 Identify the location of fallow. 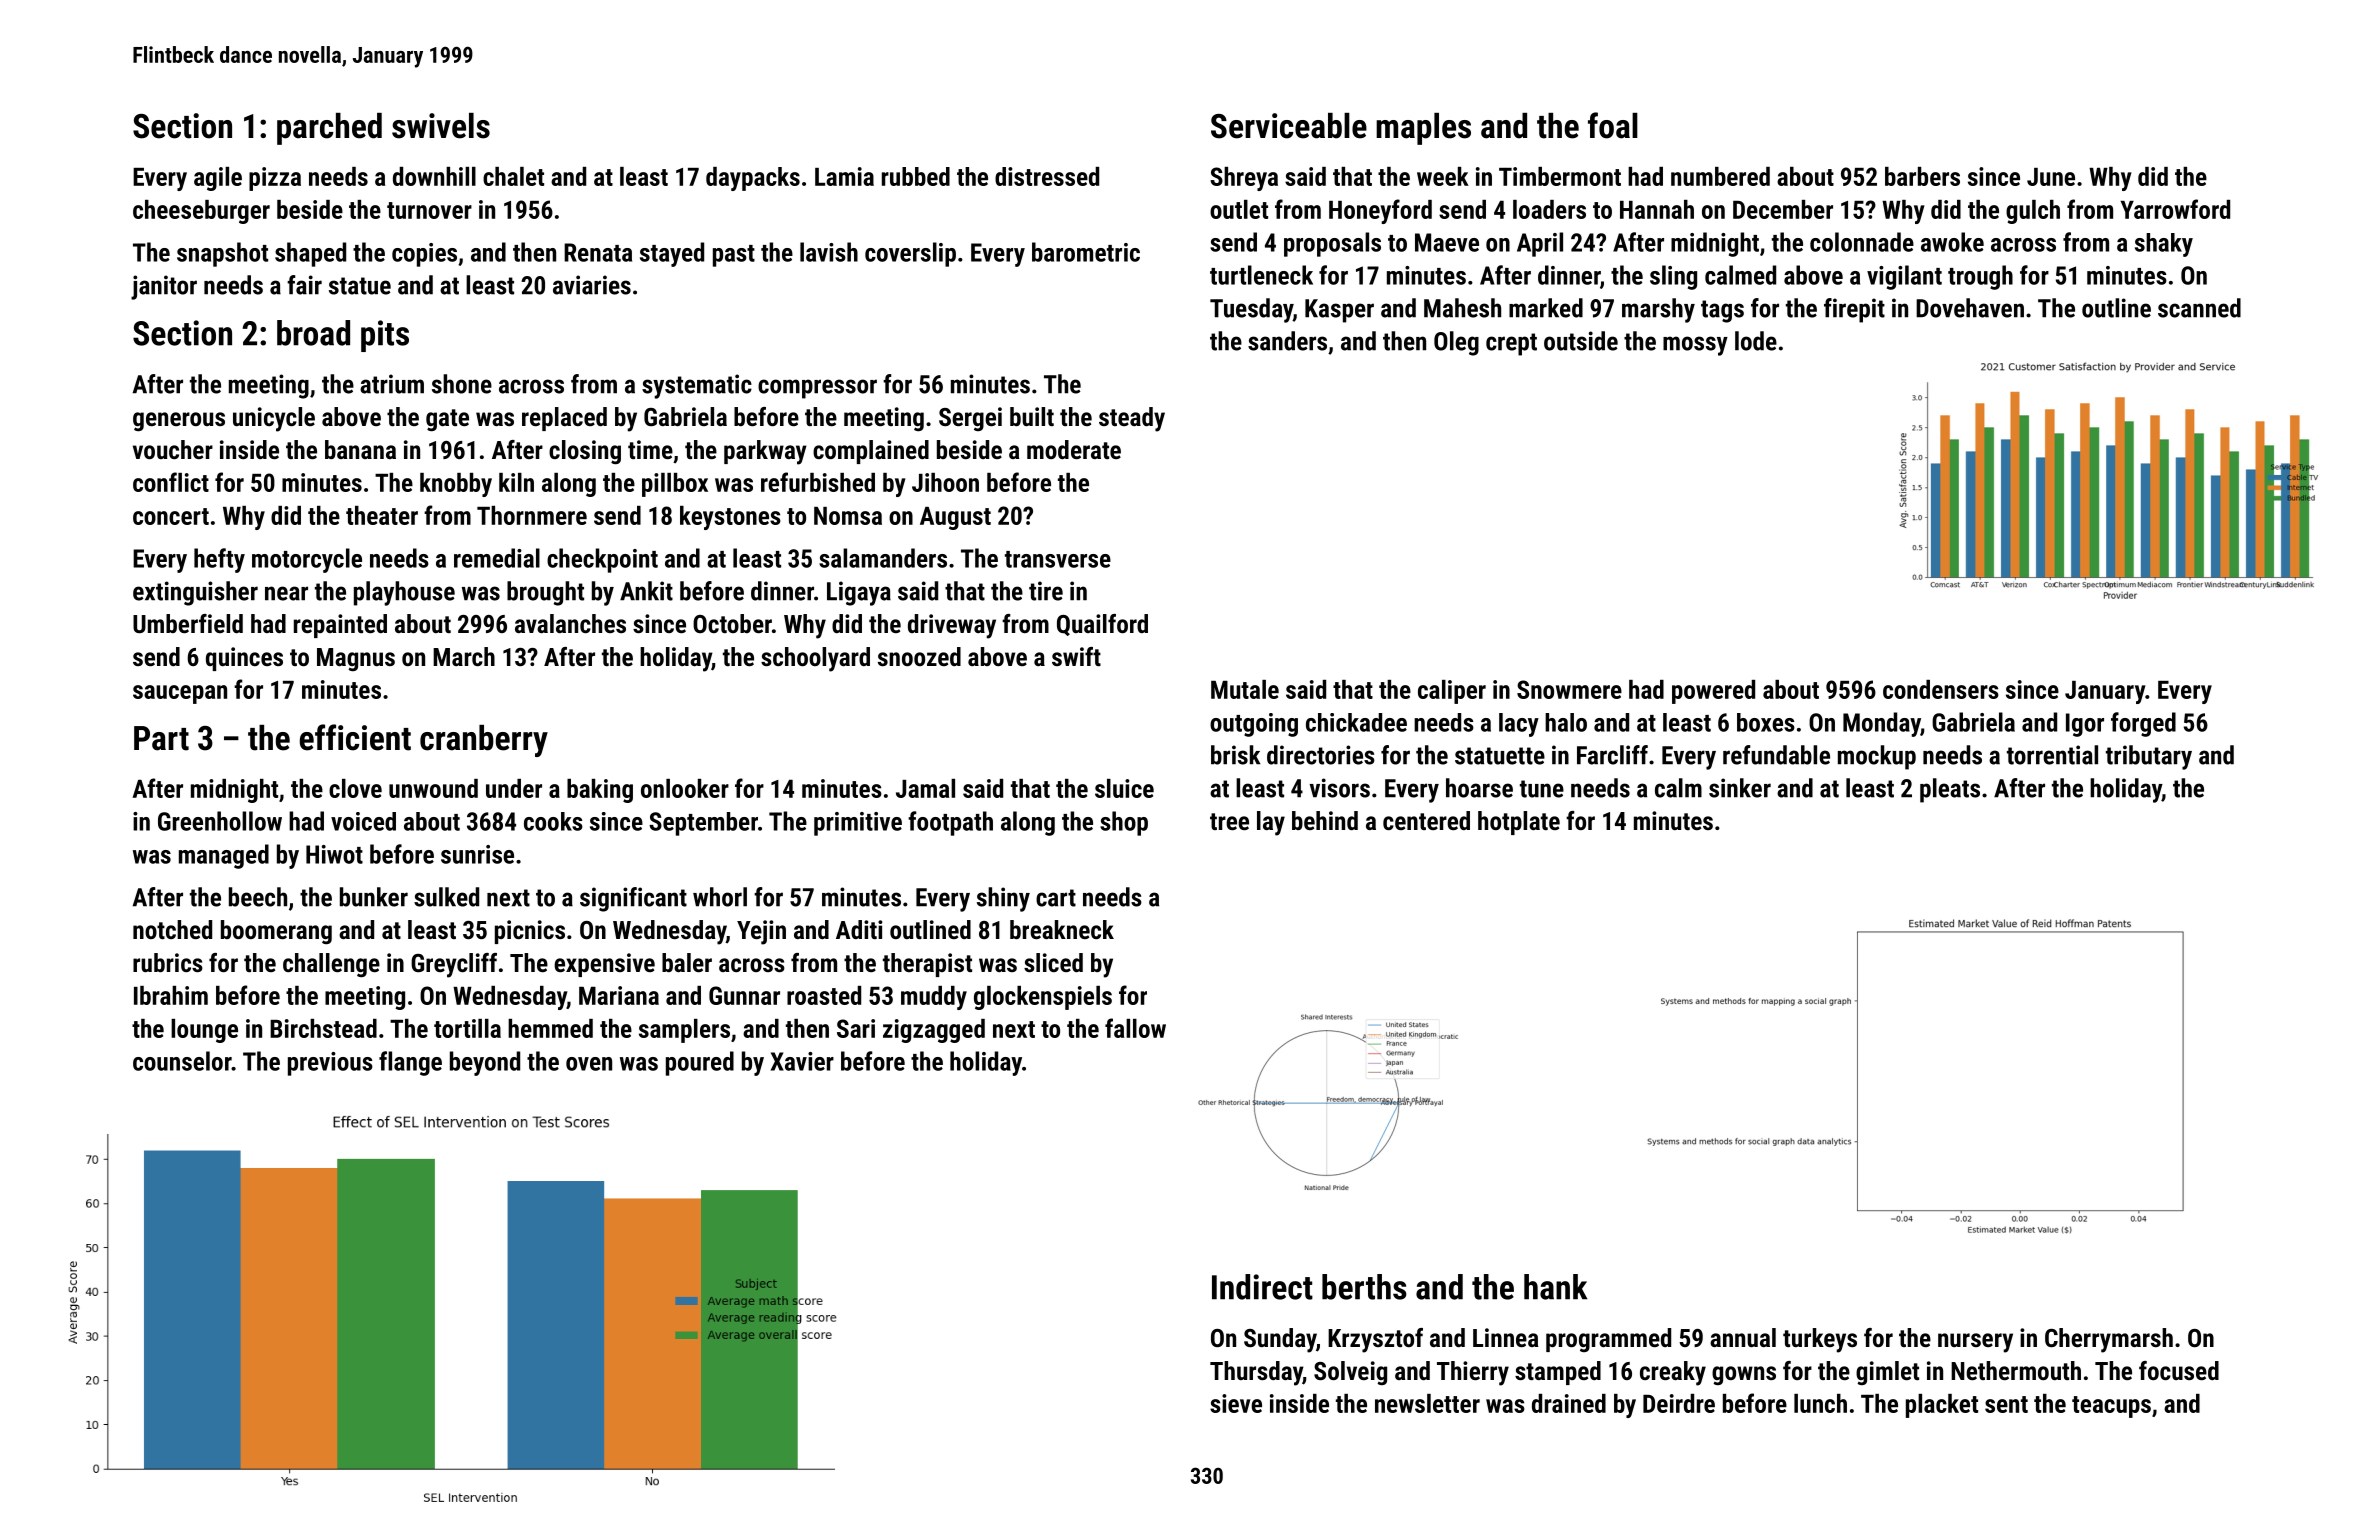
(1135, 1028).
